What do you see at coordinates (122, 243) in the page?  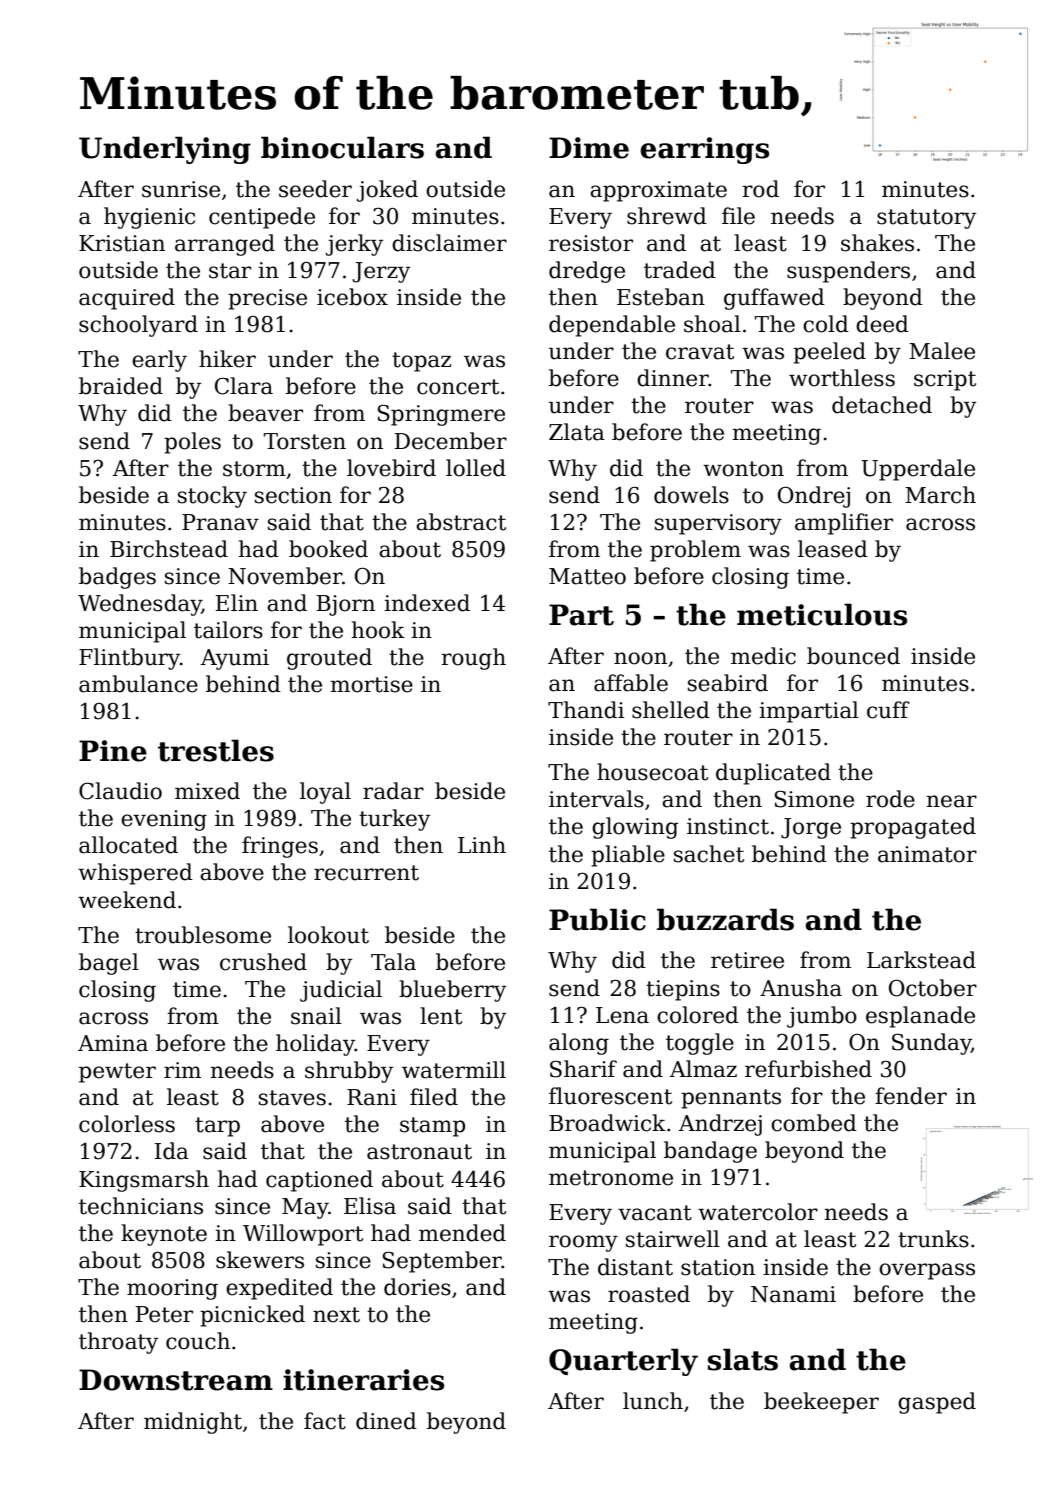 I see `Kristian` at bounding box center [122, 243].
